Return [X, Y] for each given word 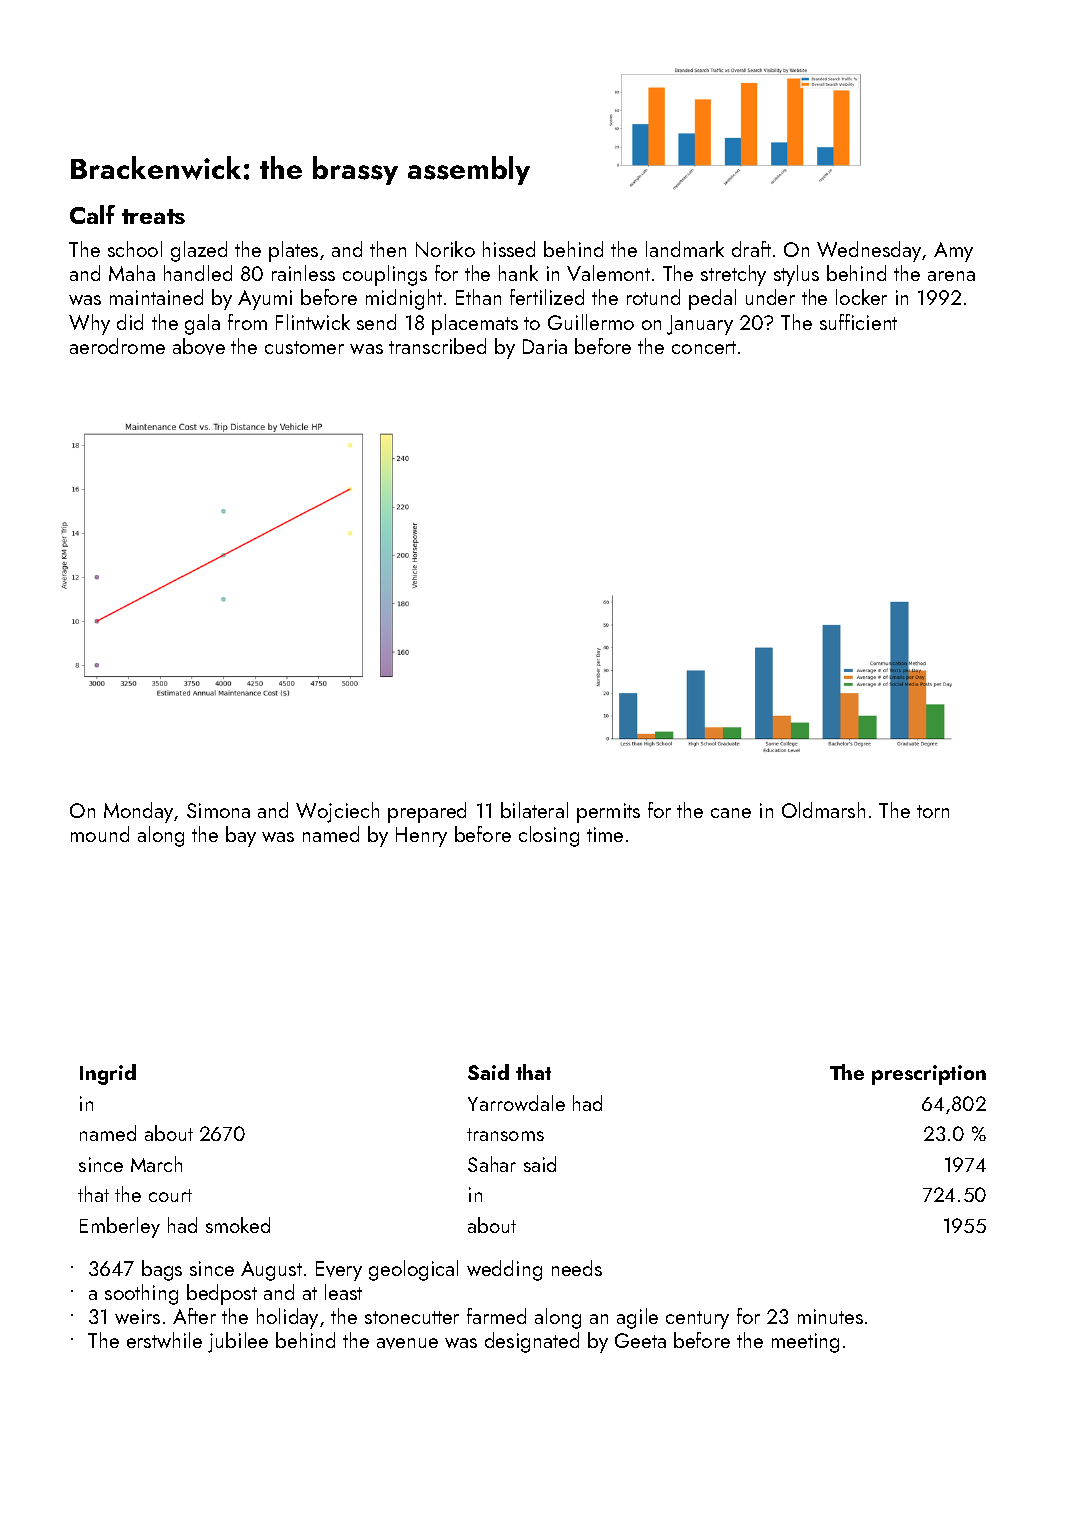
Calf [92, 214]
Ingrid [108, 1074]
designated [532, 1342]
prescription [929, 1075]
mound [100, 834]
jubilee [238, 1342]
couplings [385, 275]
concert [704, 347]
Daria [545, 346]
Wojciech [337, 812]
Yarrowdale [516, 1103]
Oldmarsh [823, 810]
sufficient [858, 322]
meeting [805, 1343]
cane [731, 813]
